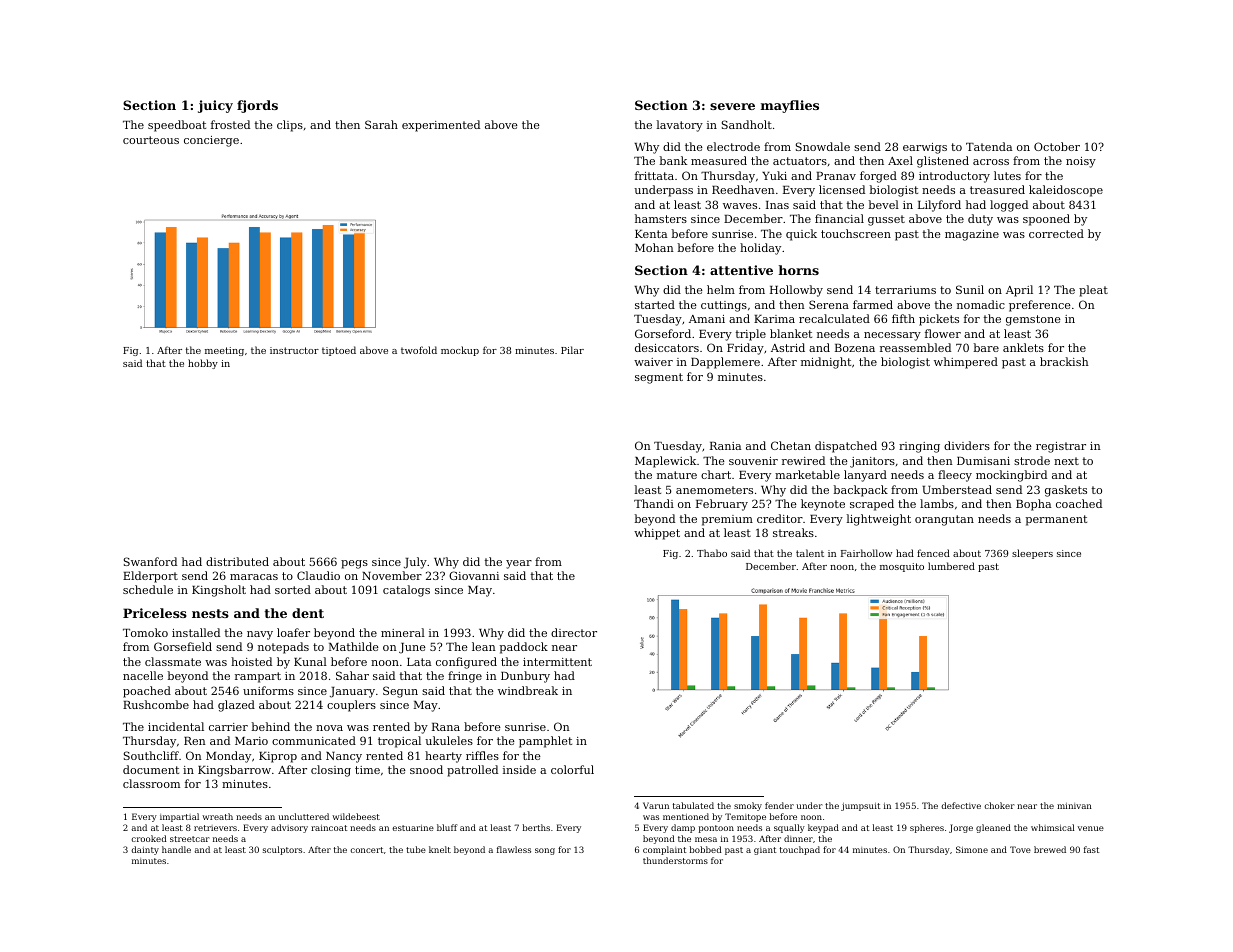 This screenshot has height=952, width=1233. Describe the element at coordinates (257, 106) in the screenshot. I see `fjords` at that location.
